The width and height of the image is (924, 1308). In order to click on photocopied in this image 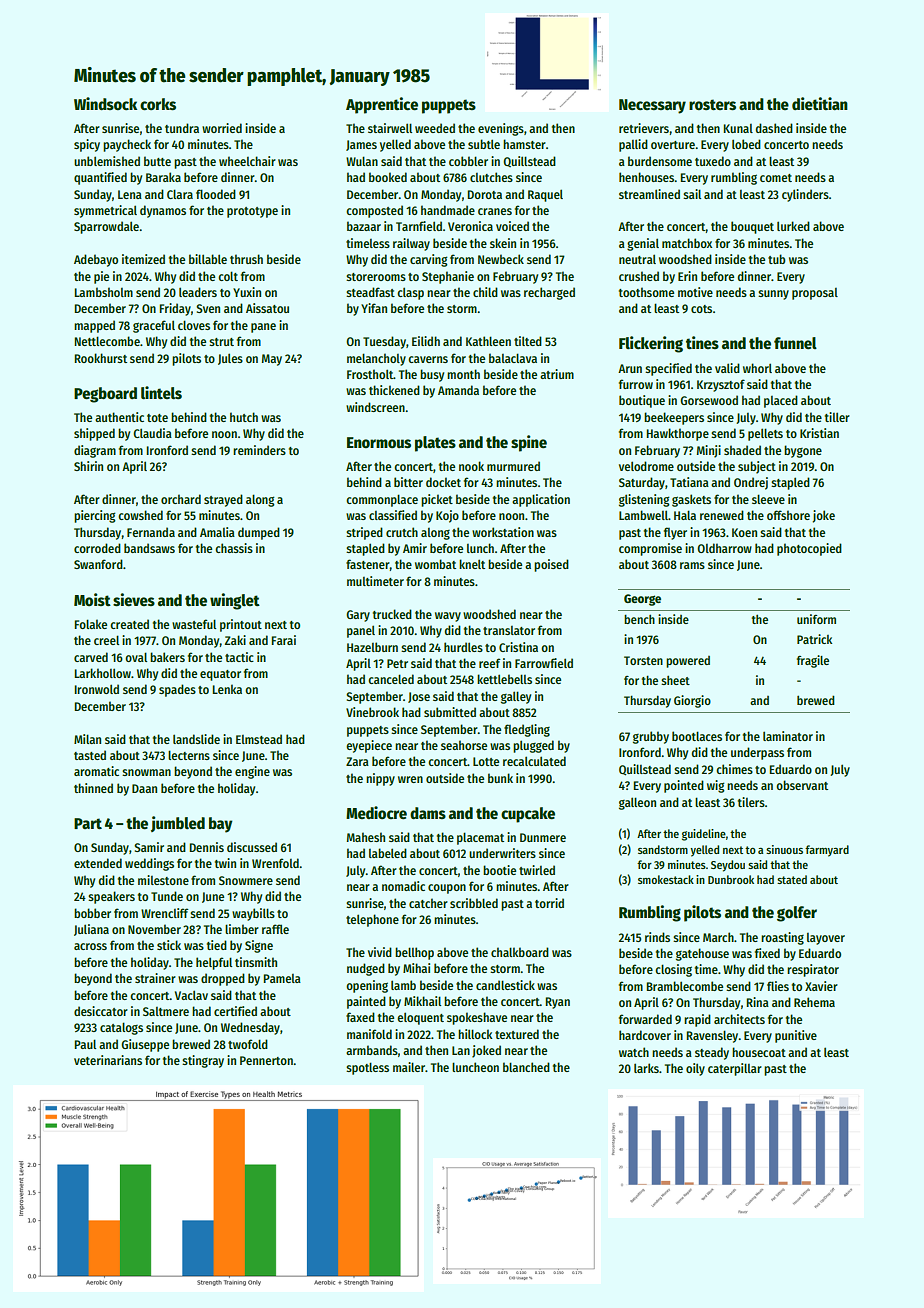, I will do `click(809, 549)`.
